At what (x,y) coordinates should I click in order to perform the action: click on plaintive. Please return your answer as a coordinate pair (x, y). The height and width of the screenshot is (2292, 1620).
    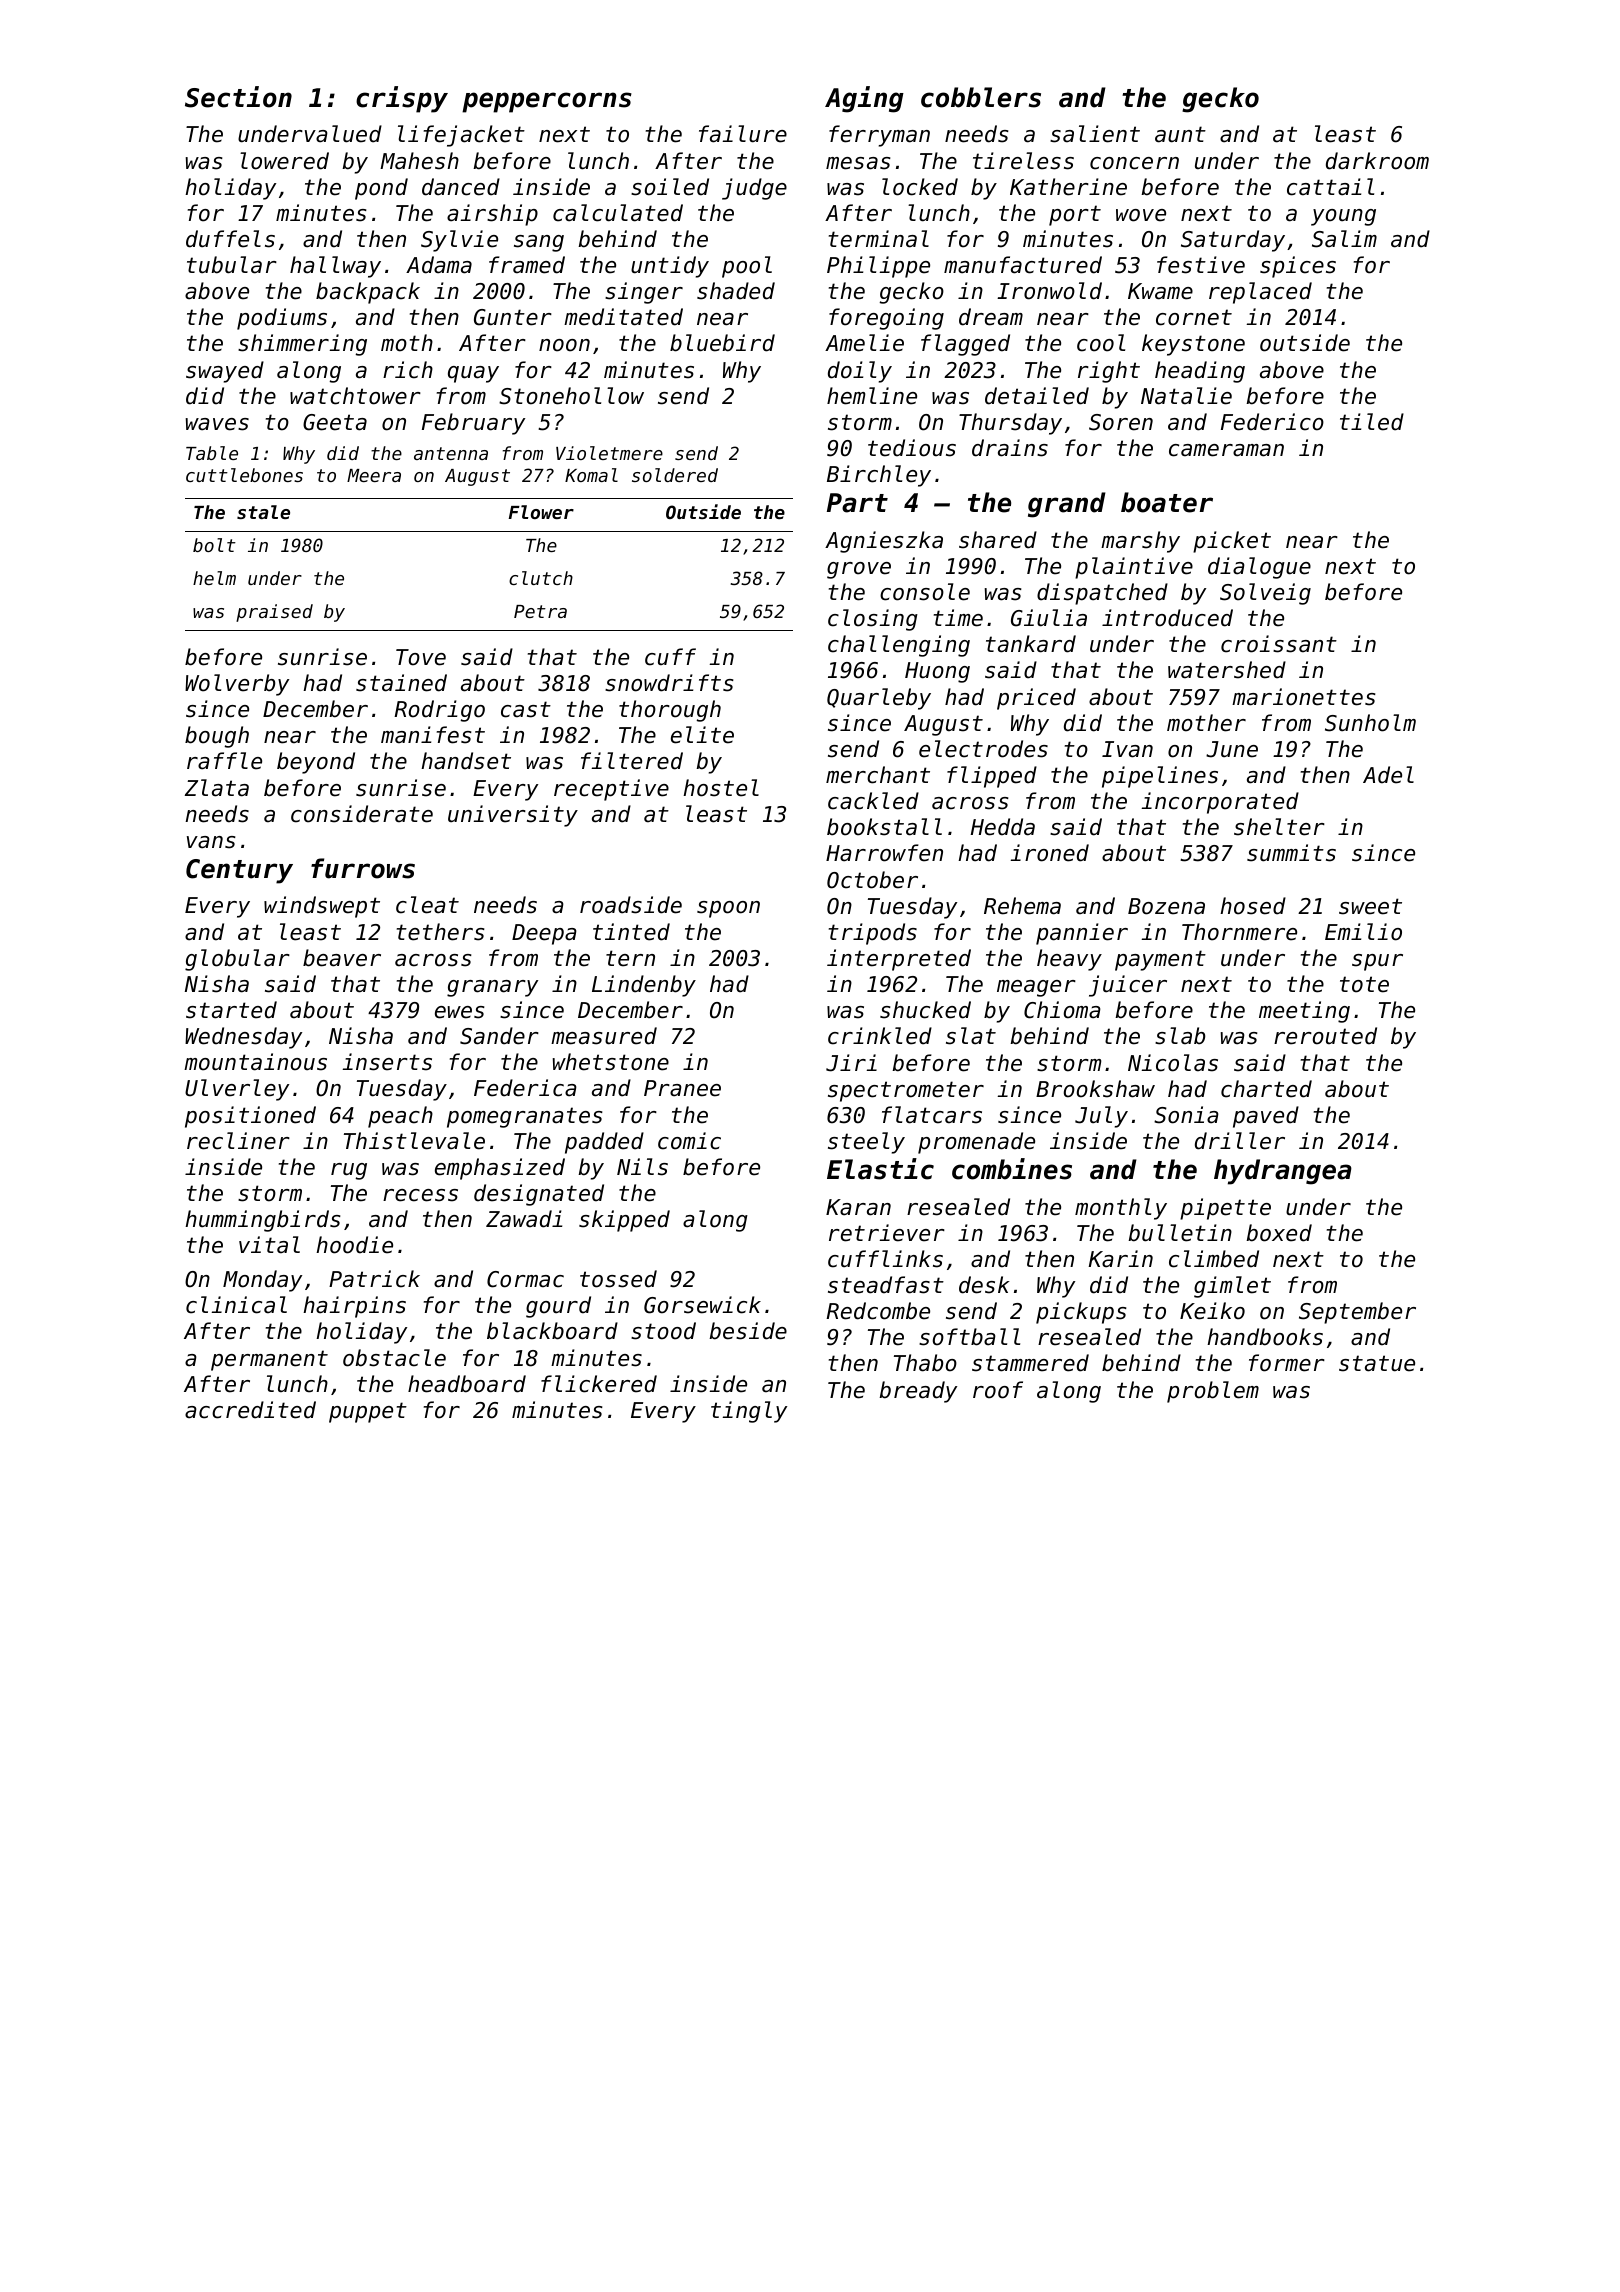
    Looking at the image, I should click on (1134, 568).
